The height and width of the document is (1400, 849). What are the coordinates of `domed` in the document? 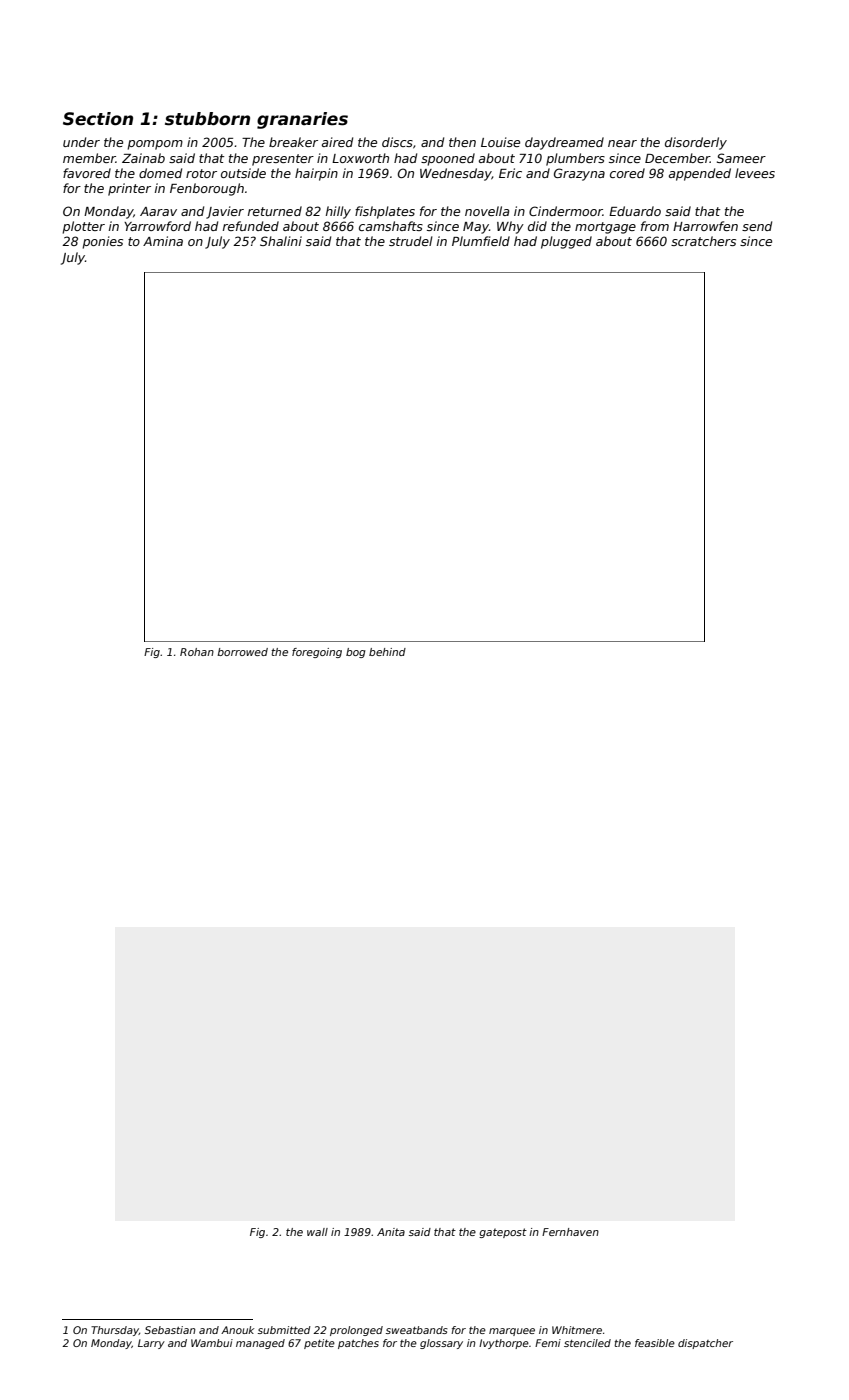 It's located at (160, 173).
